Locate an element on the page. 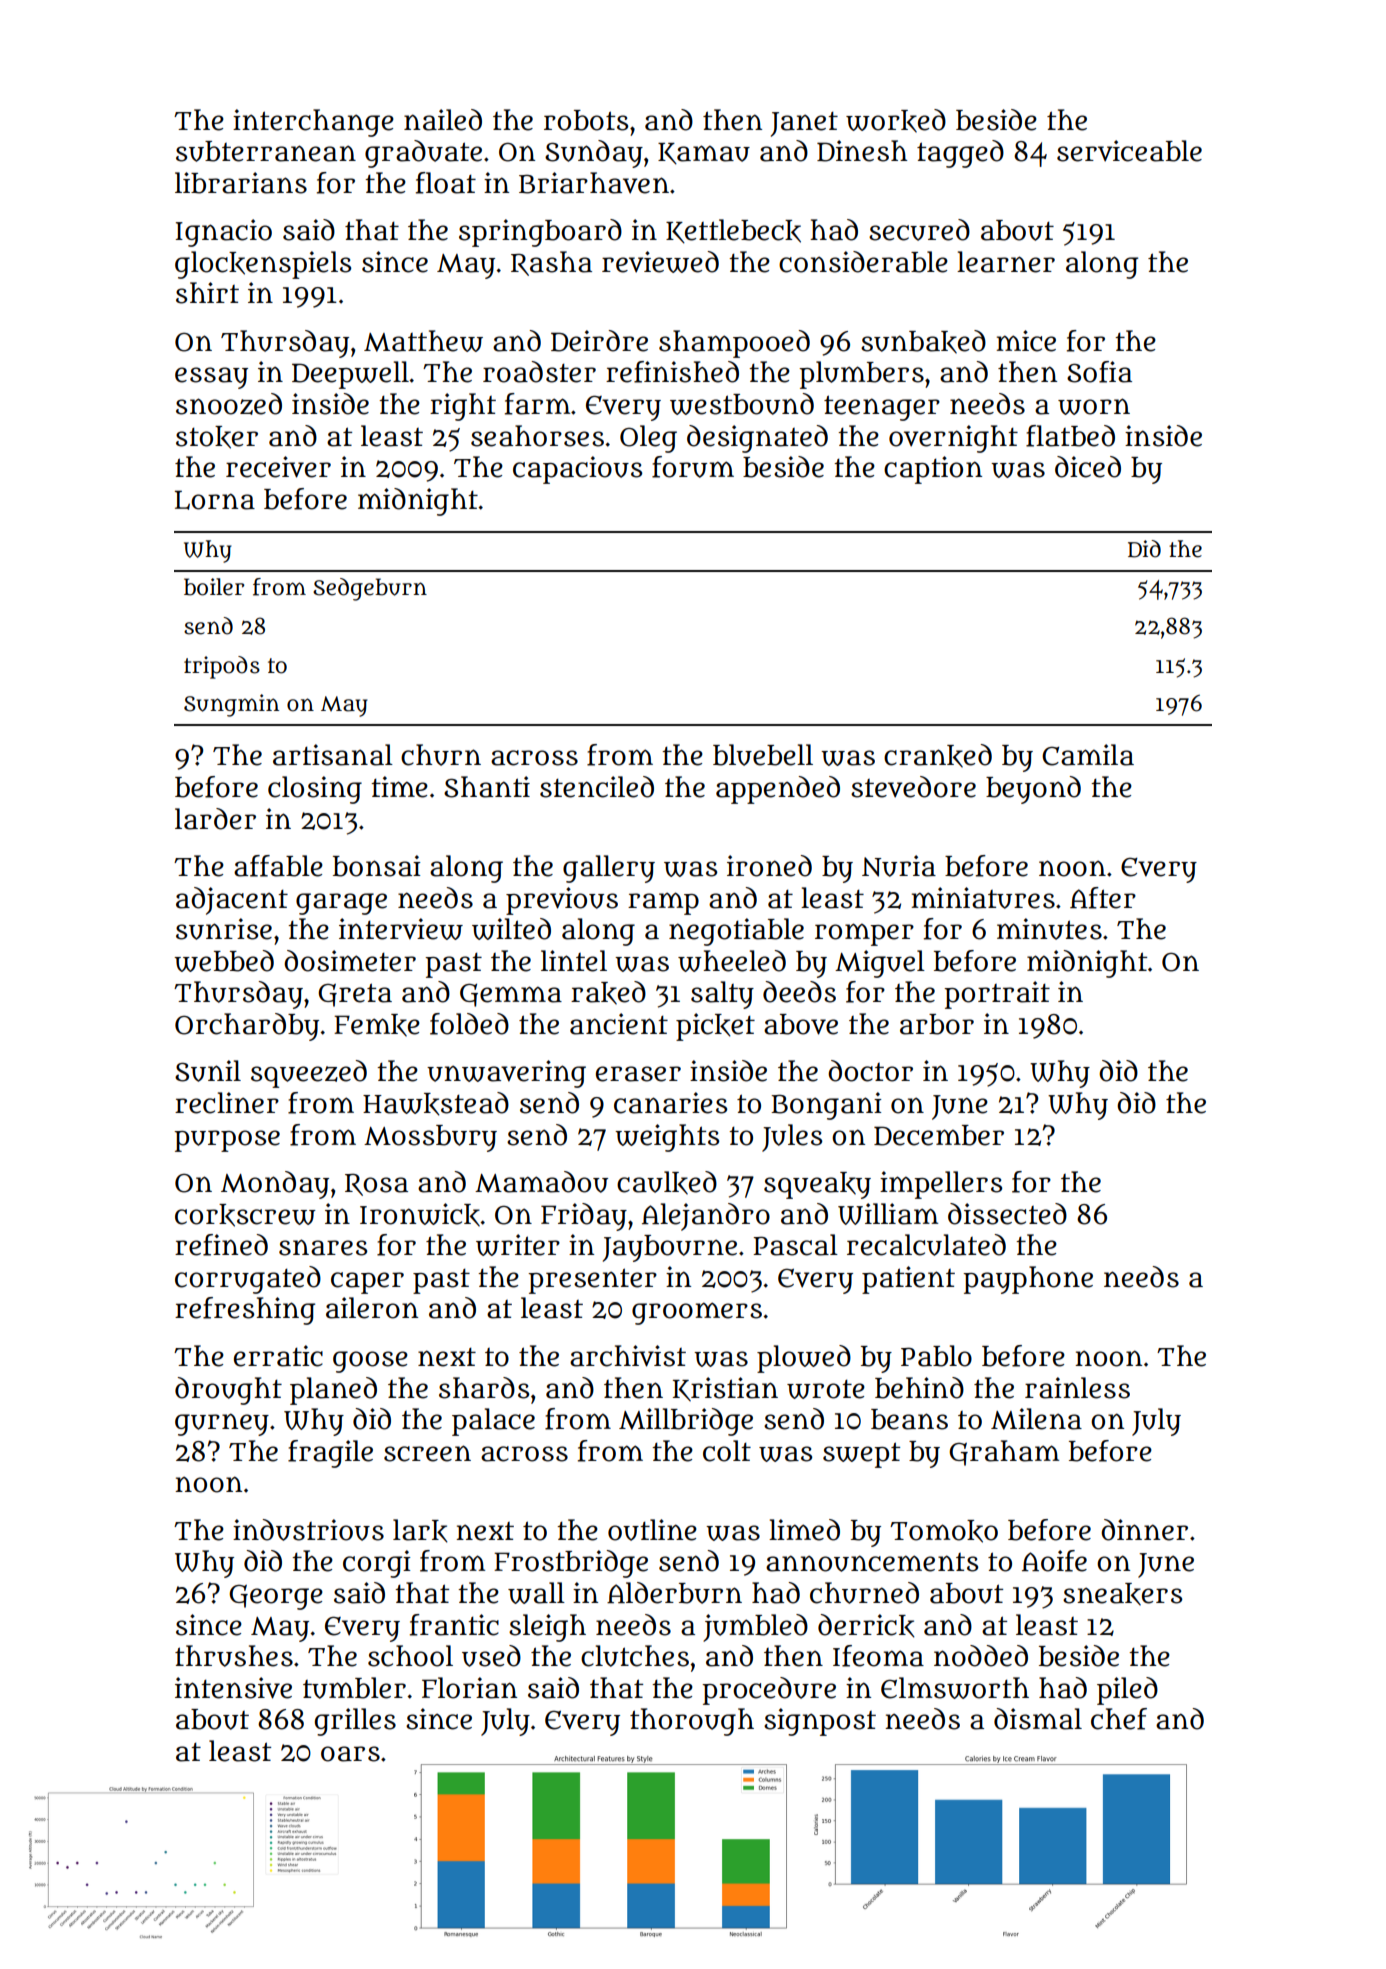 Image resolution: width=1386 pixels, height=1969 pixels. negotiable is located at coordinates (736, 932).
